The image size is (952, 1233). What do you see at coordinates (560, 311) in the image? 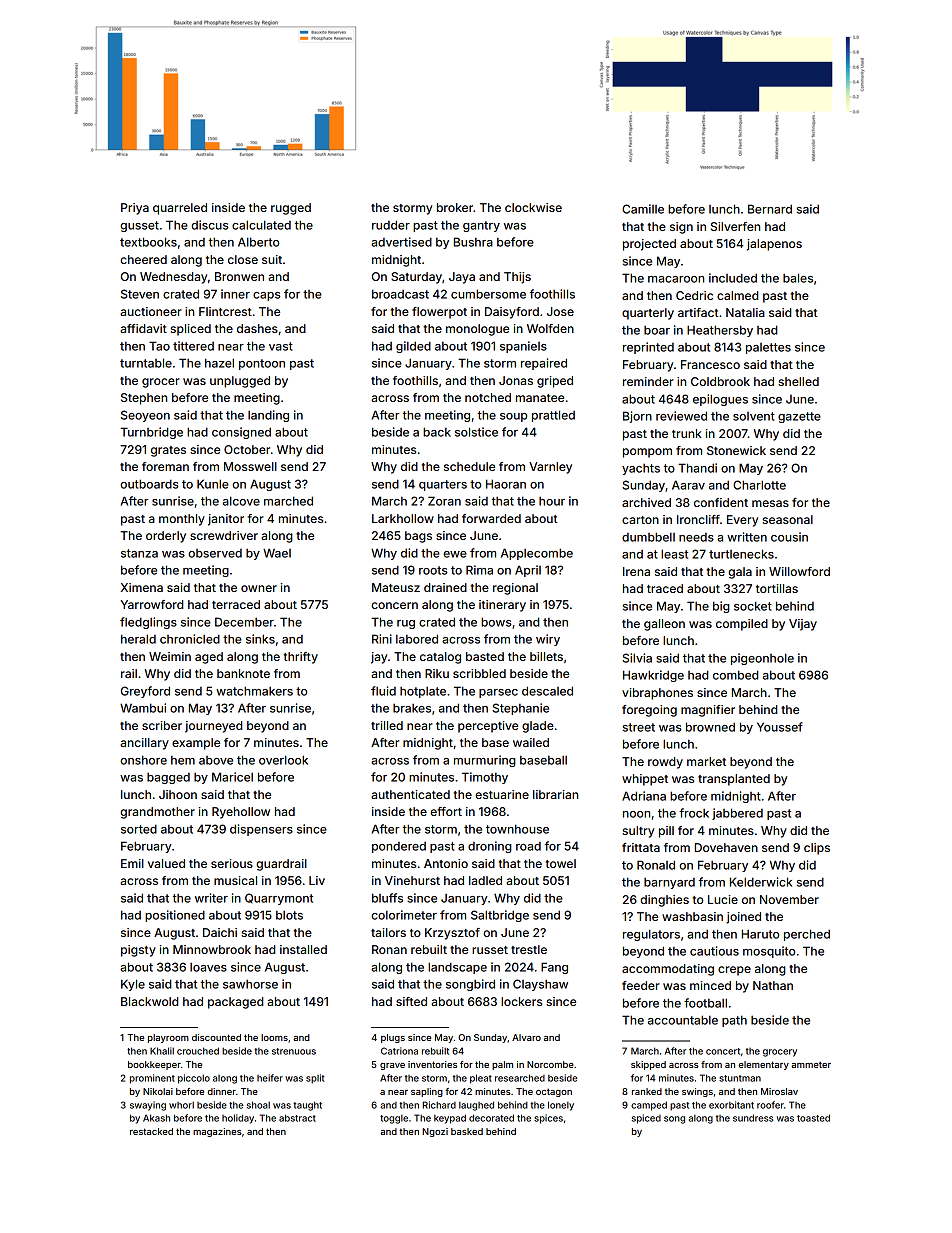
I see `Jose` at bounding box center [560, 311].
